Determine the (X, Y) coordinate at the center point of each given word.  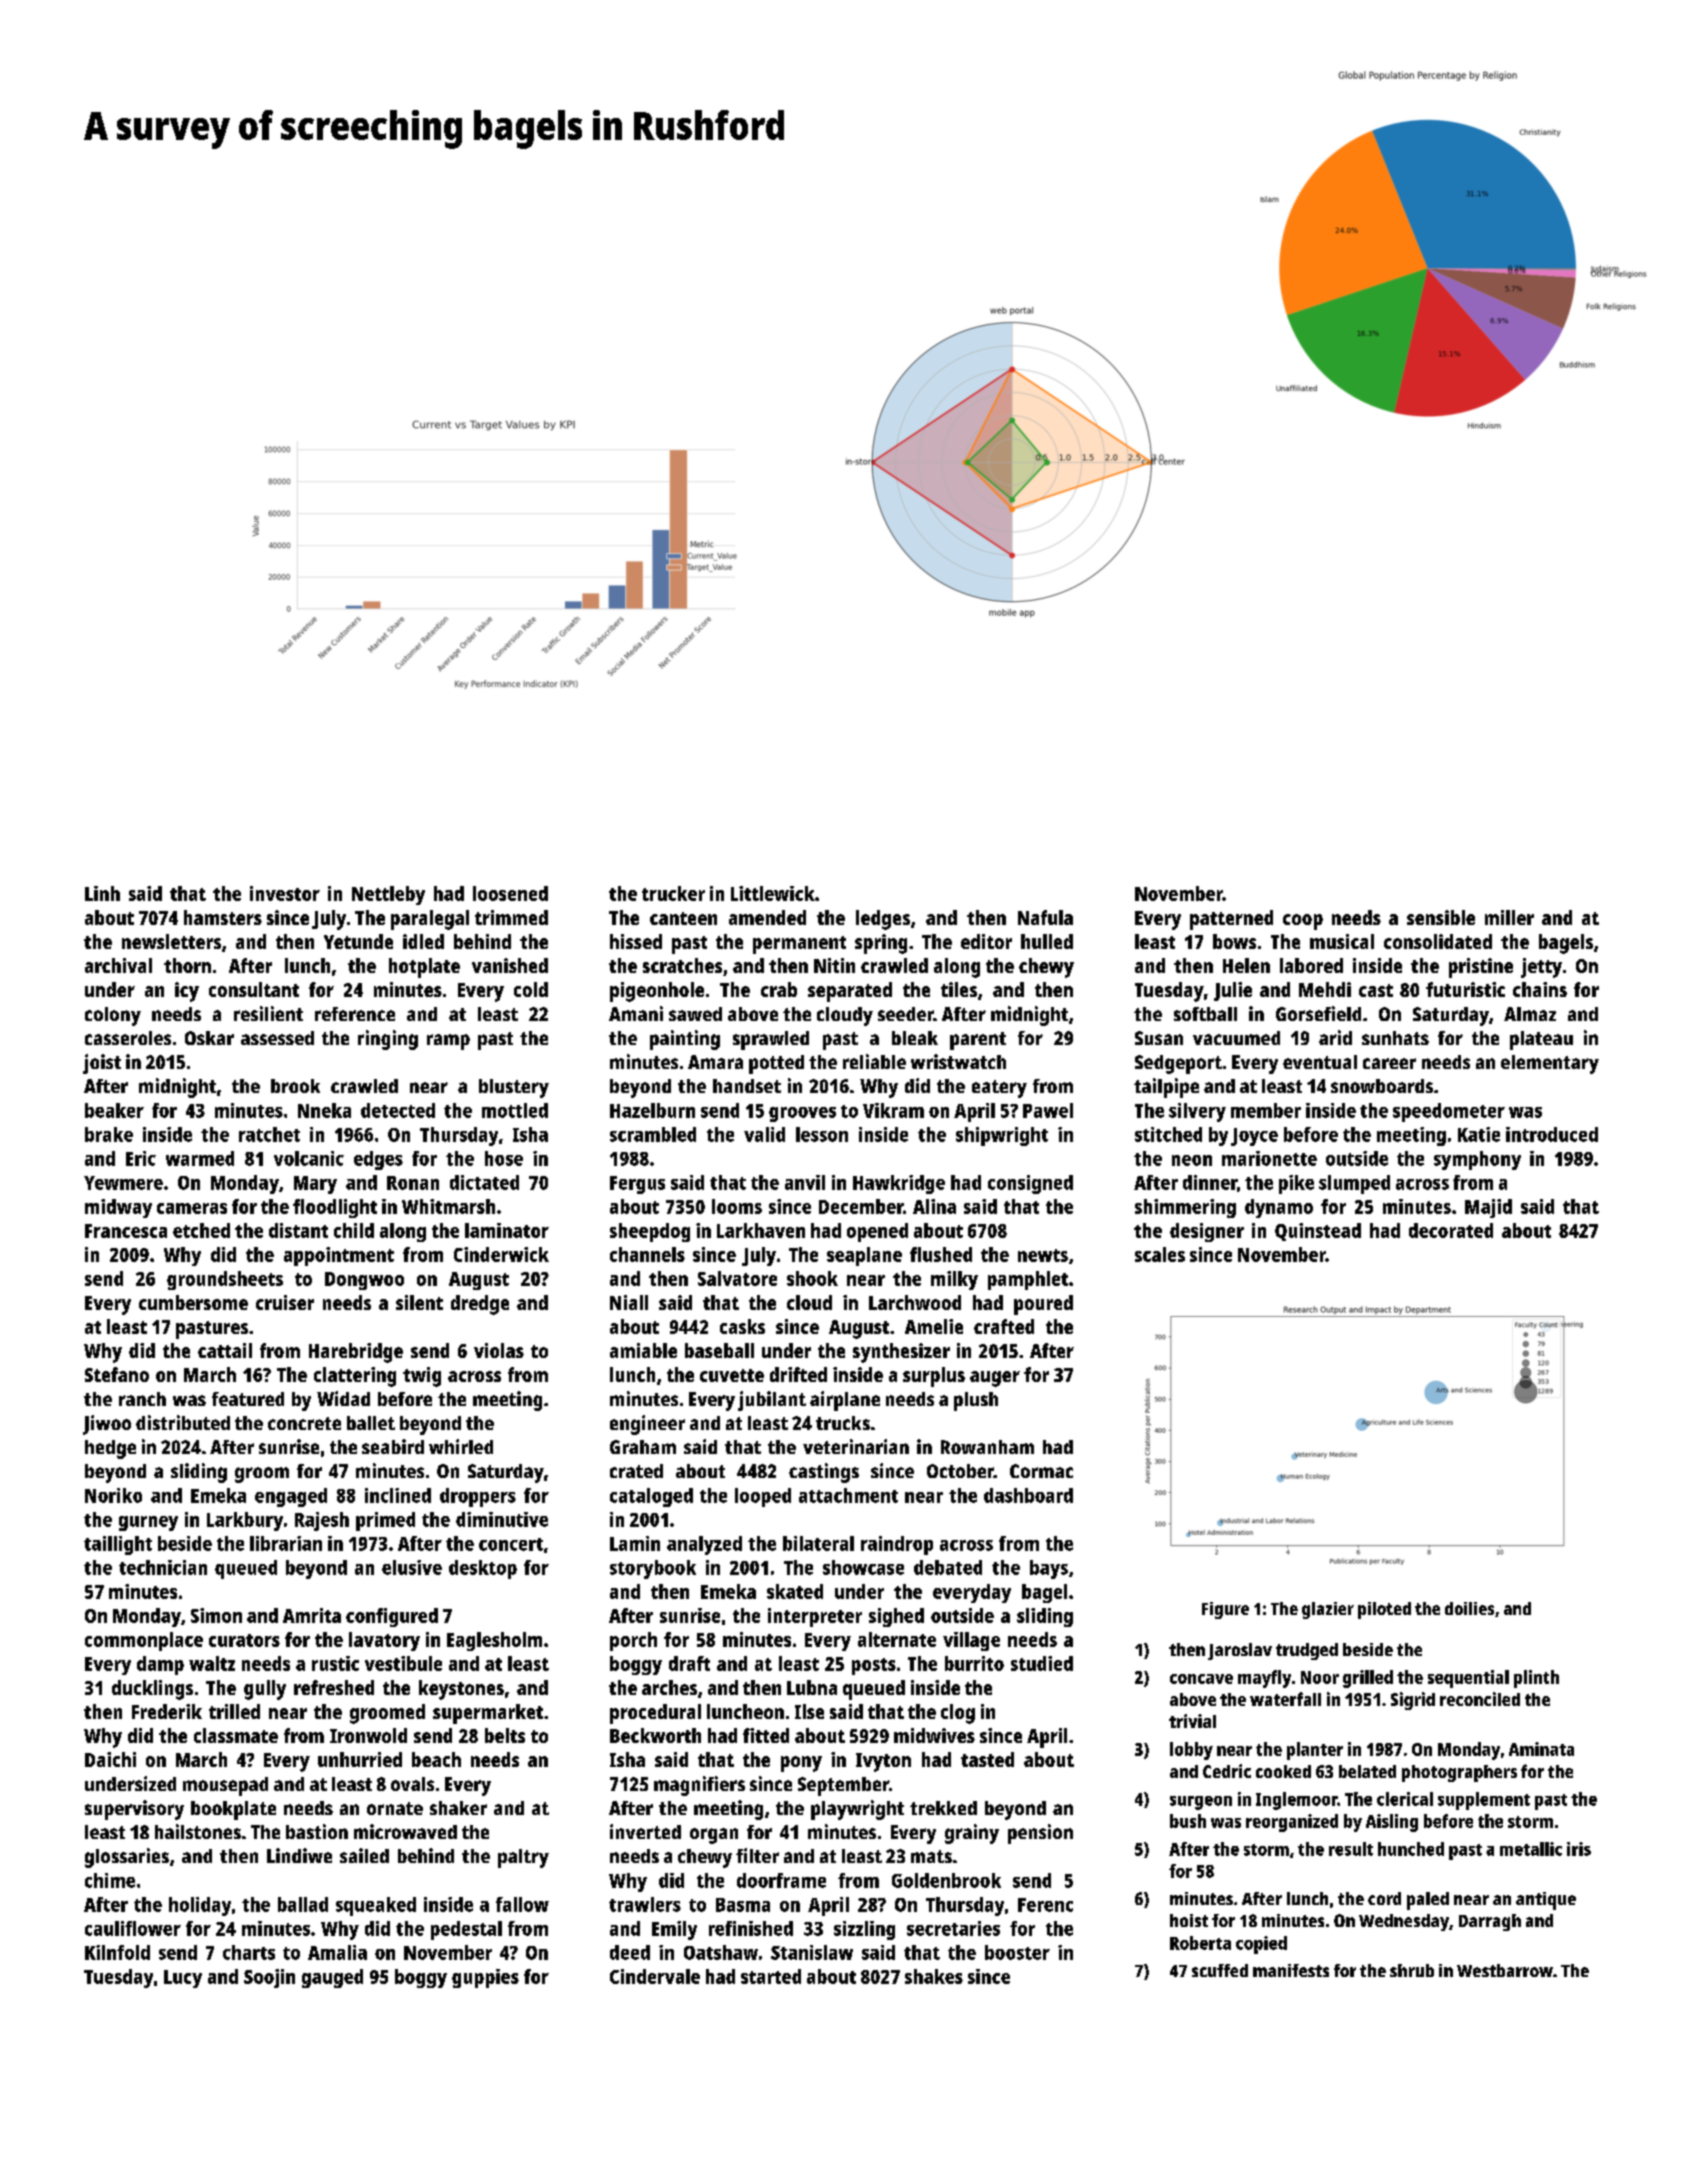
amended (767, 917)
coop (1303, 922)
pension (1040, 1834)
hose (504, 1158)
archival (118, 965)
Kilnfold (117, 1952)
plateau (1541, 1040)
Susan (1159, 1038)
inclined (398, 1495)
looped (763, 1497)
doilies (1469, 1608)
